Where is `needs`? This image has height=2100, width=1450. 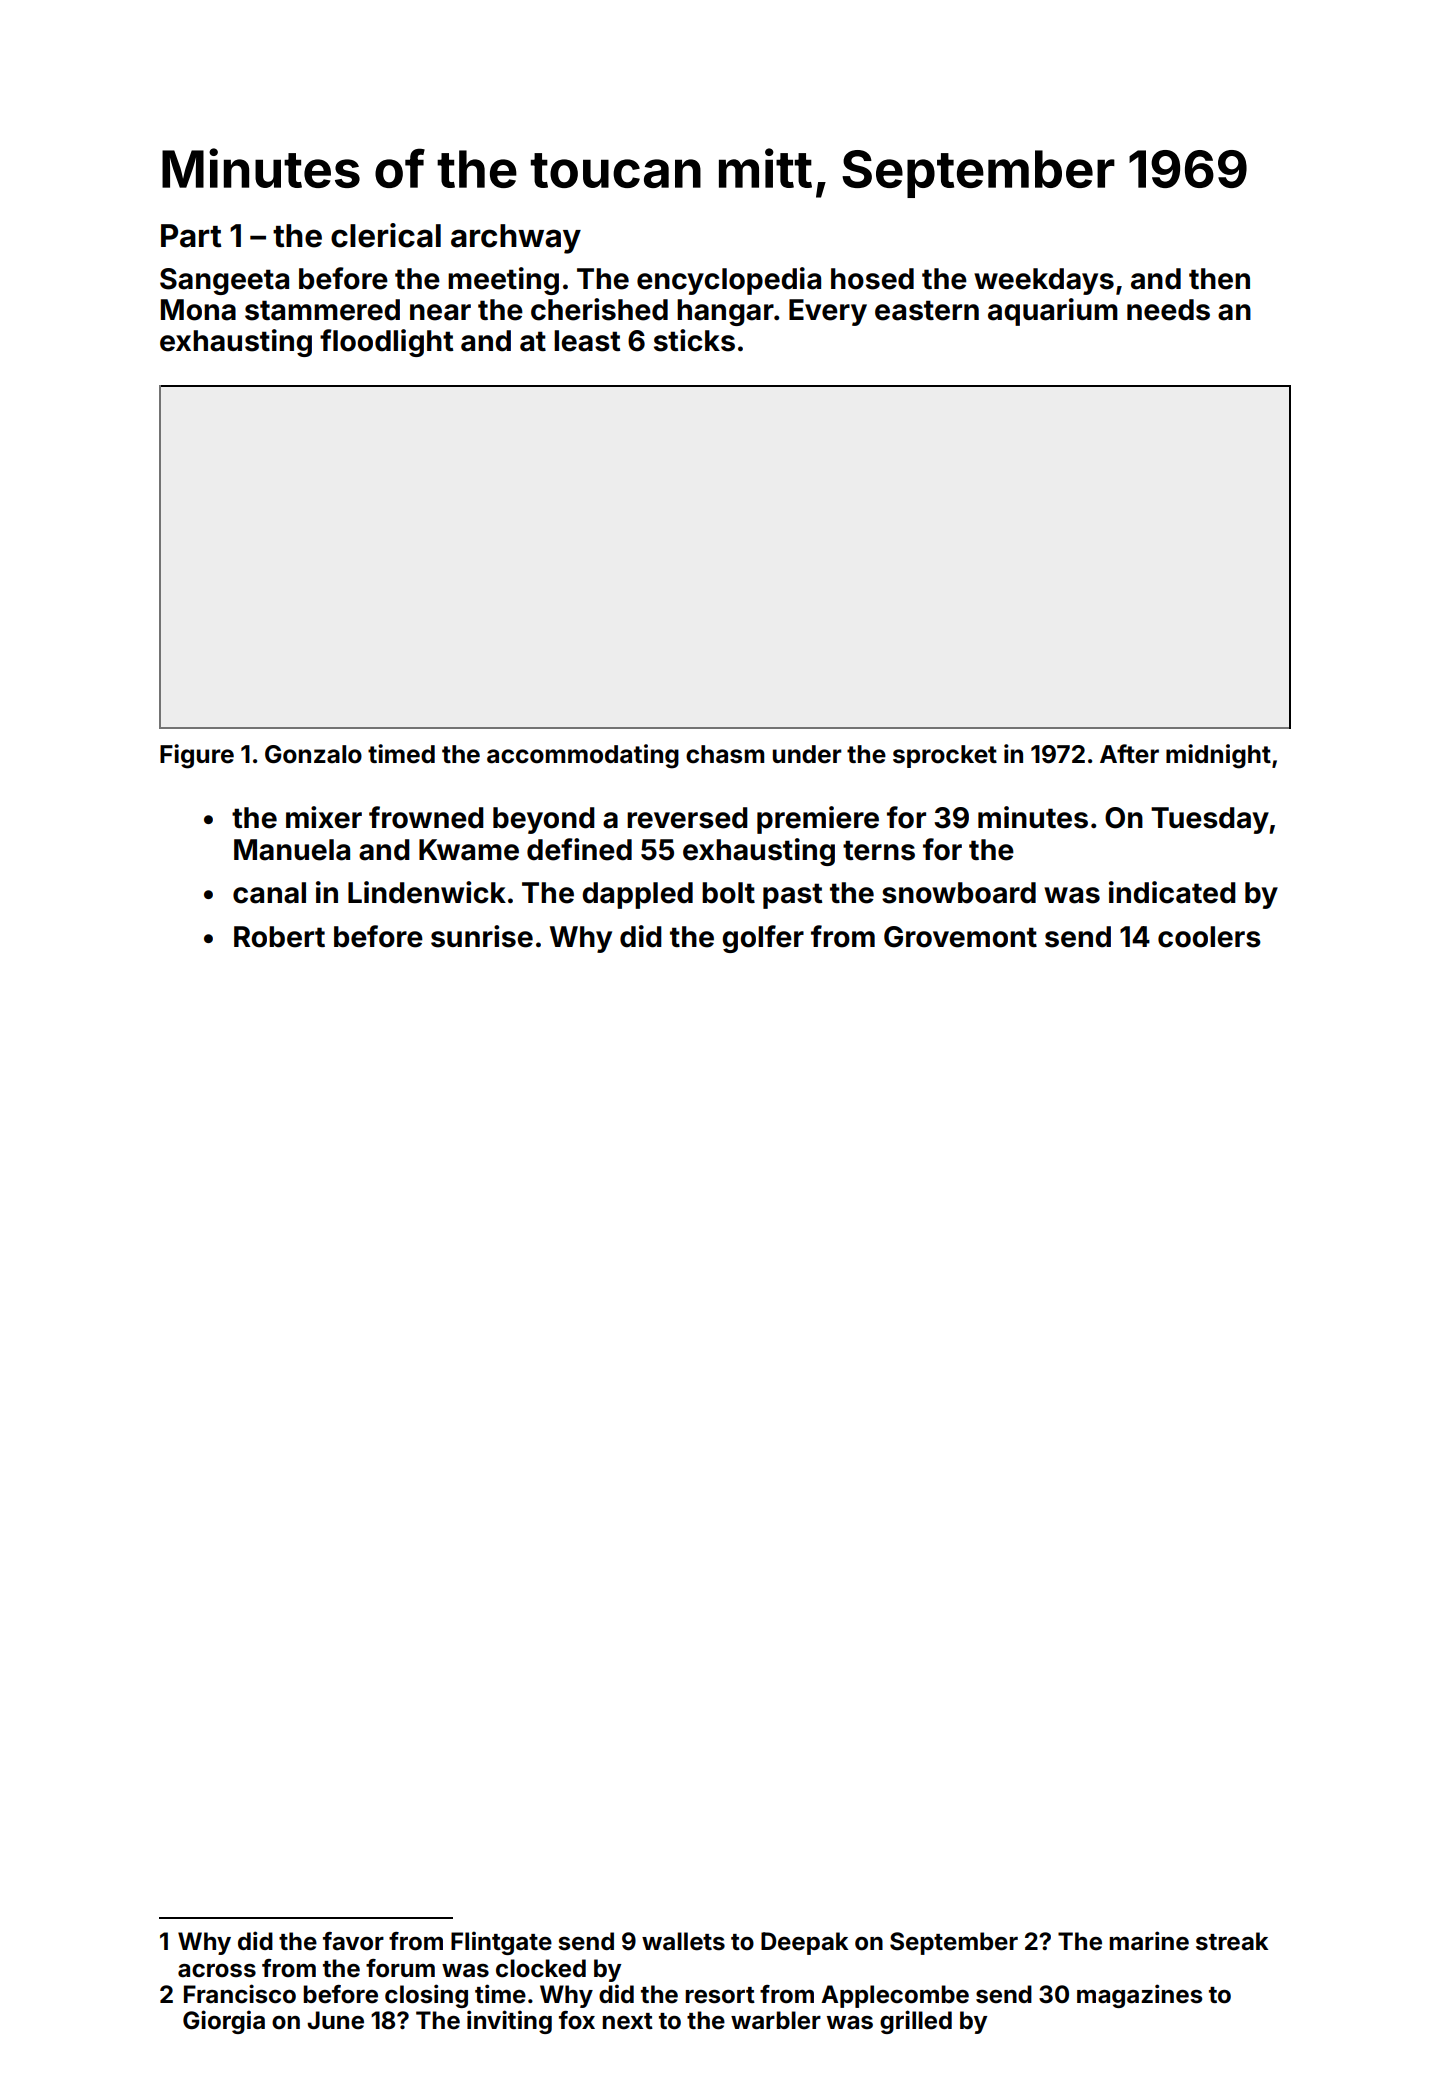 needs is located at coordinates (1168, 310).
